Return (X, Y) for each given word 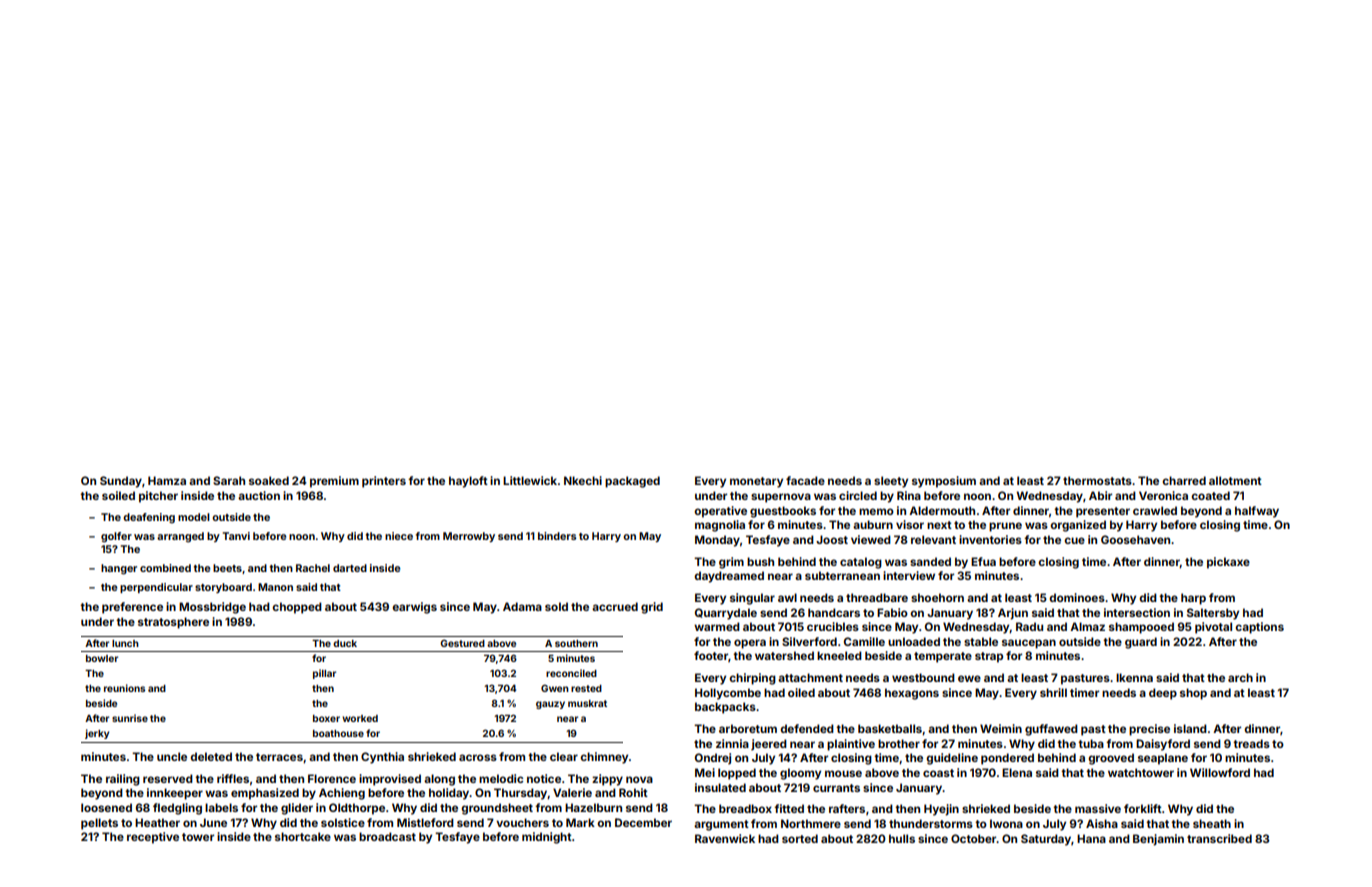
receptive (153, 838)
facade (805, 480)
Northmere (811, 823)
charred (1184, 480)
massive (1098, 808)
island (1190, 728)
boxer (326, 718)
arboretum (748, 728)
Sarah (229, 480)
